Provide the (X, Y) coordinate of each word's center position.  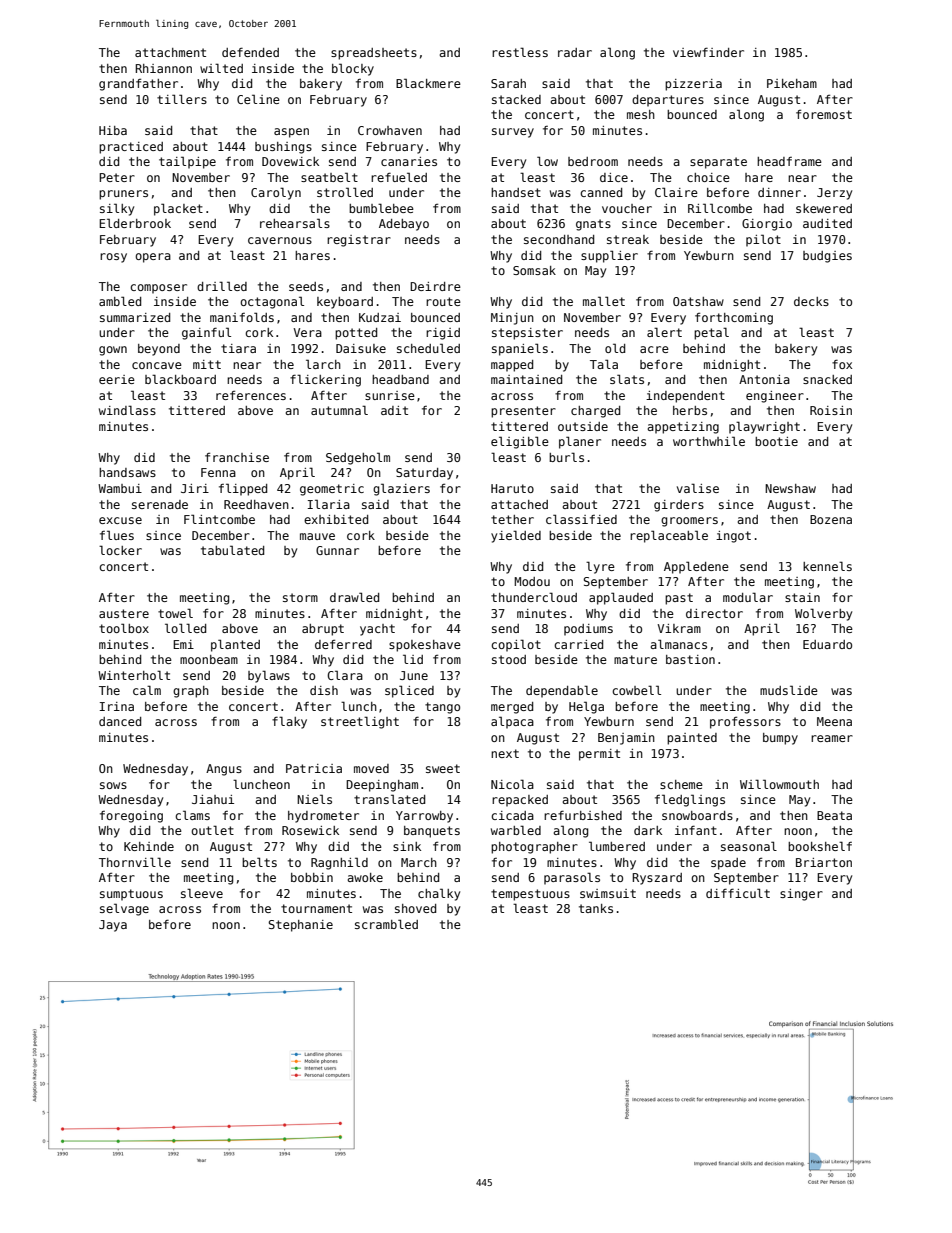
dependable (562, 691)
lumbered (617, 846)
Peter (117, 177)
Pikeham (792, 83)
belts (259, 862)
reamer (832, 738)
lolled (185, 628)
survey (513, 133)
